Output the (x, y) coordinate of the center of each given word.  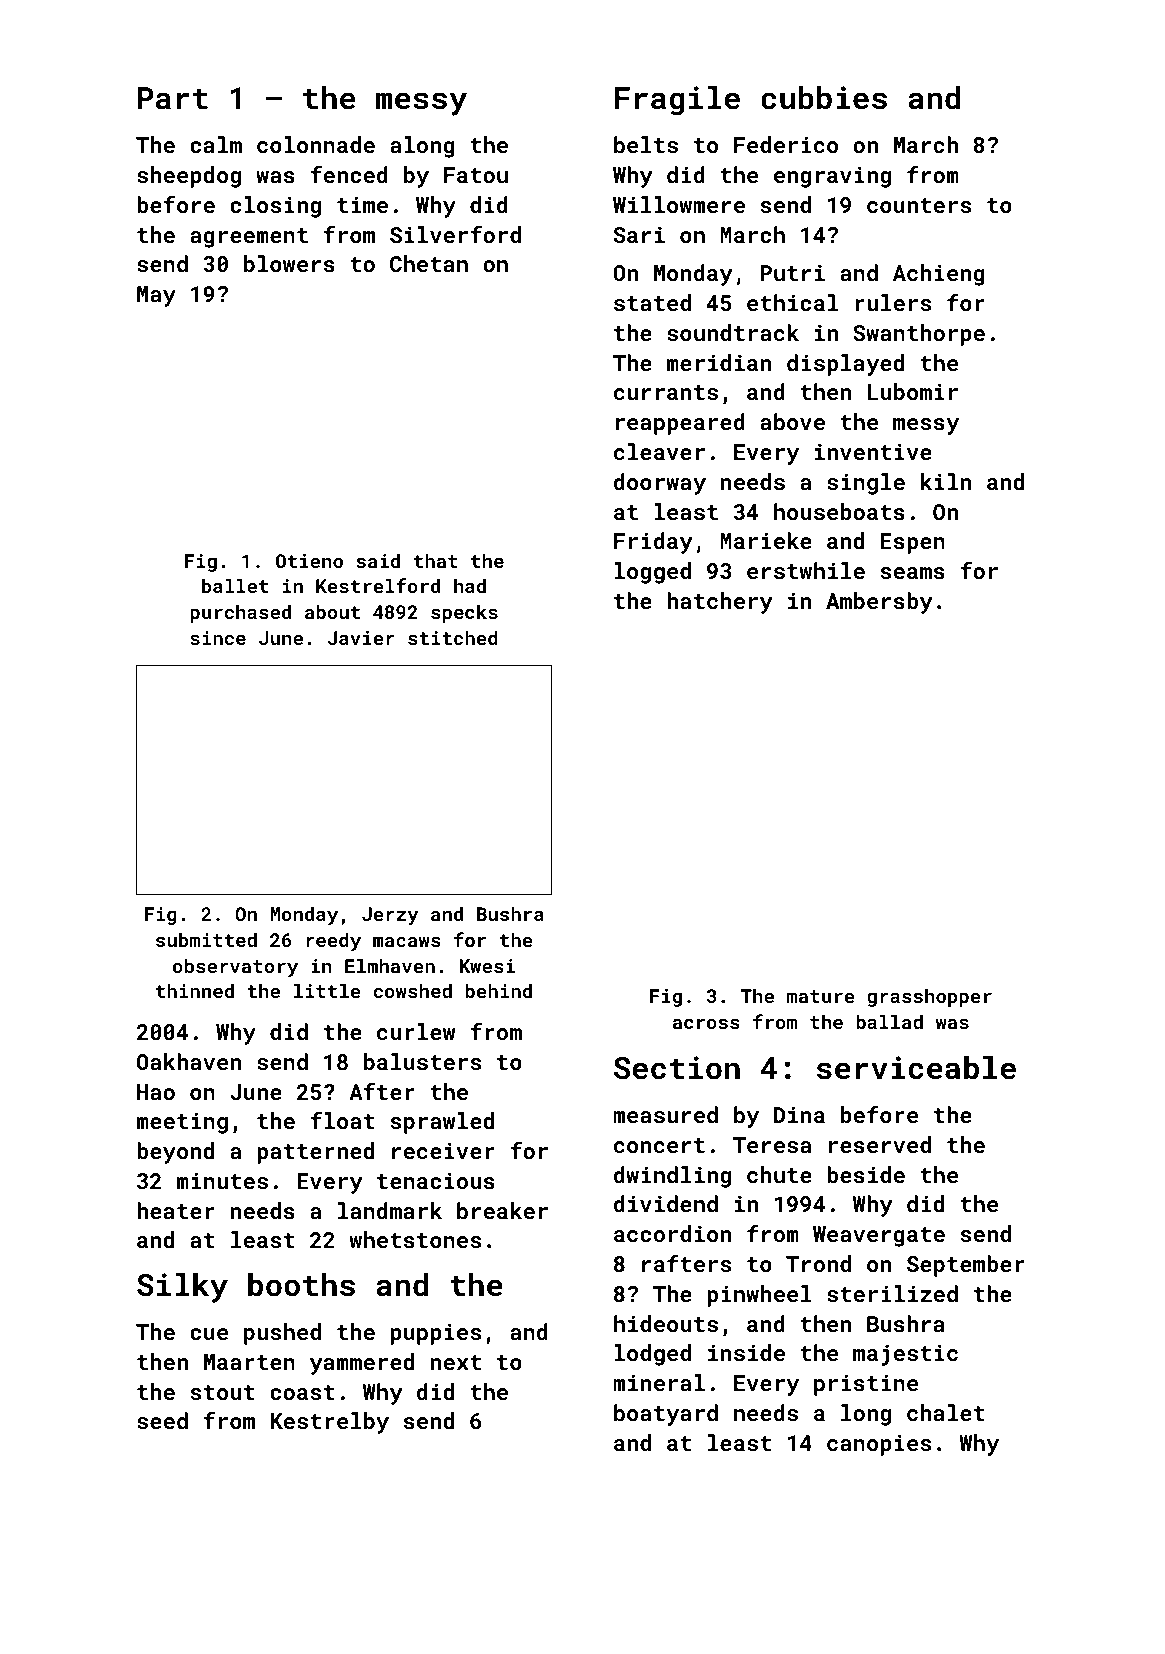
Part (173, 98)
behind (498, 990)
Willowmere (679, 204)
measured (665, 1114)
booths (301, 1285)
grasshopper (929, 997)
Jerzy (390, 916)
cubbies (824, 98)
